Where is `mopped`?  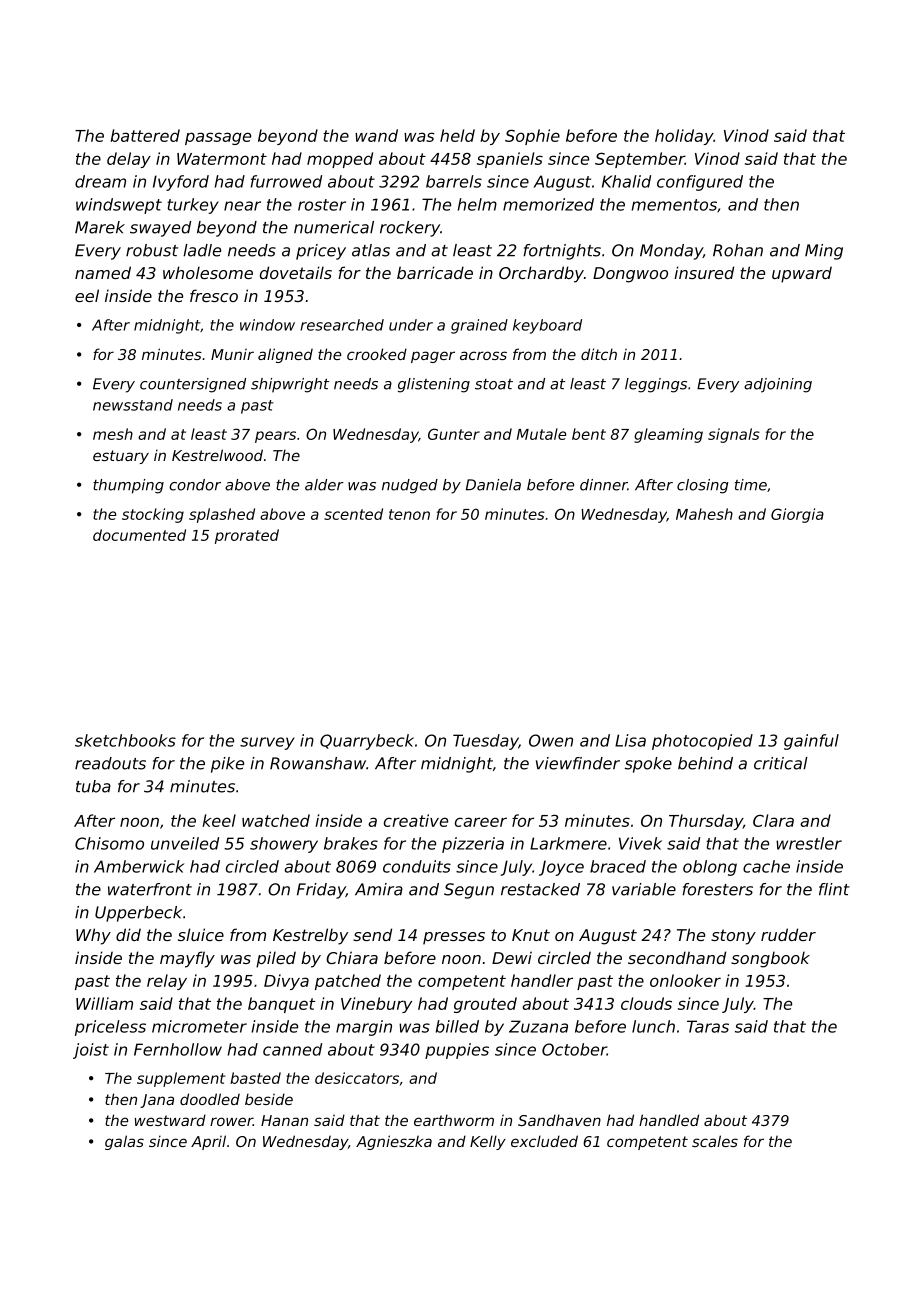
mopped is located at coordinates (340, 160).
